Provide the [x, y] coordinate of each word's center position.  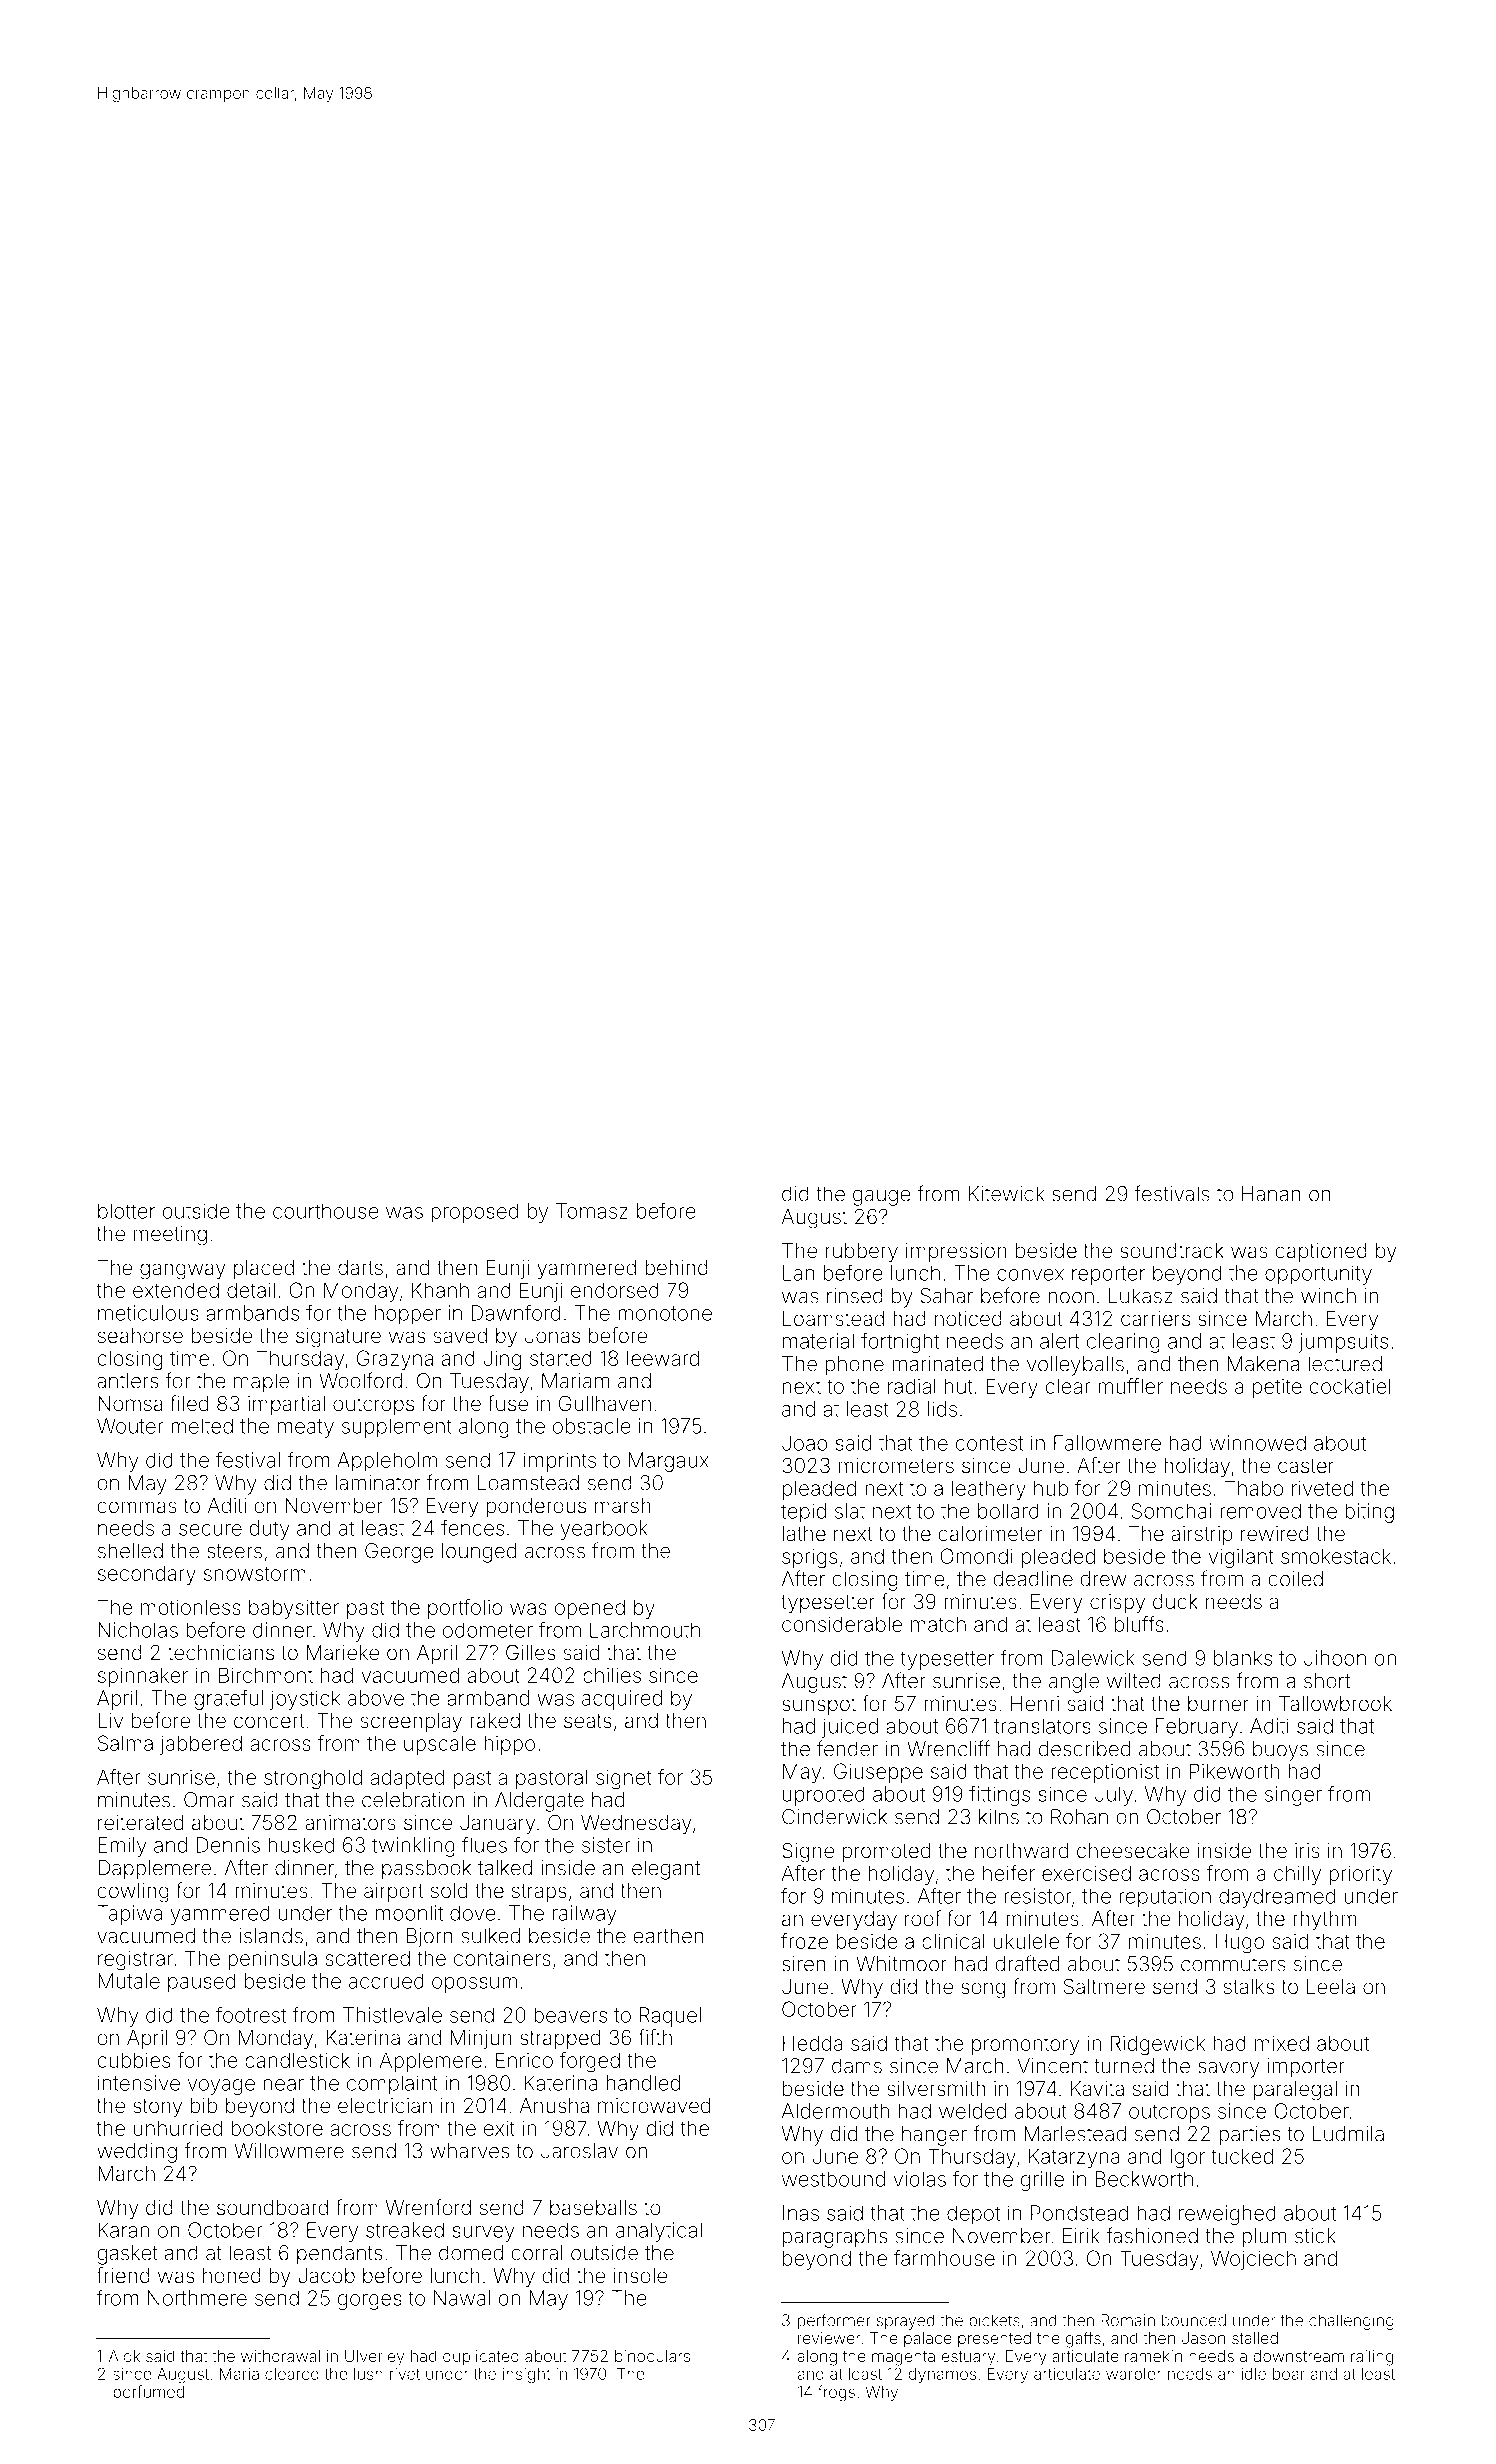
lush [368, 2374]
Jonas [552, 1335]
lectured [1345, 1364]
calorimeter [990, 1533]
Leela [1331, 1986]
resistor [1038, 1896]
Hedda [813, 2043]
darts [360, 1267]
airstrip [1202, 1535]
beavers [570, 2015]
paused [201, 1983]
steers [234, 1551]
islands [271, 1936]
